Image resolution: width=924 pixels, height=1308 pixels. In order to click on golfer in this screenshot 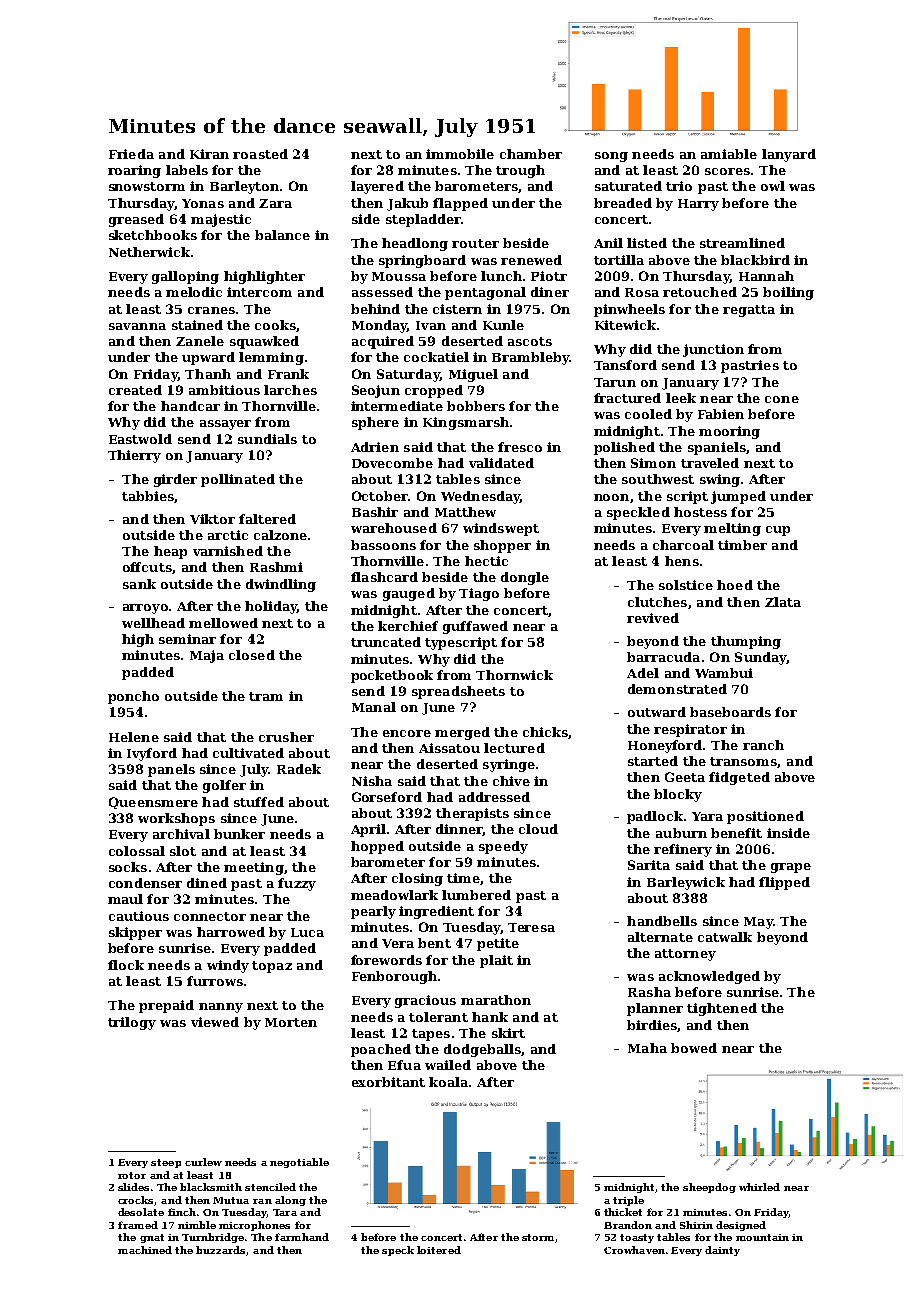, I will do `click(224, 786)`.
